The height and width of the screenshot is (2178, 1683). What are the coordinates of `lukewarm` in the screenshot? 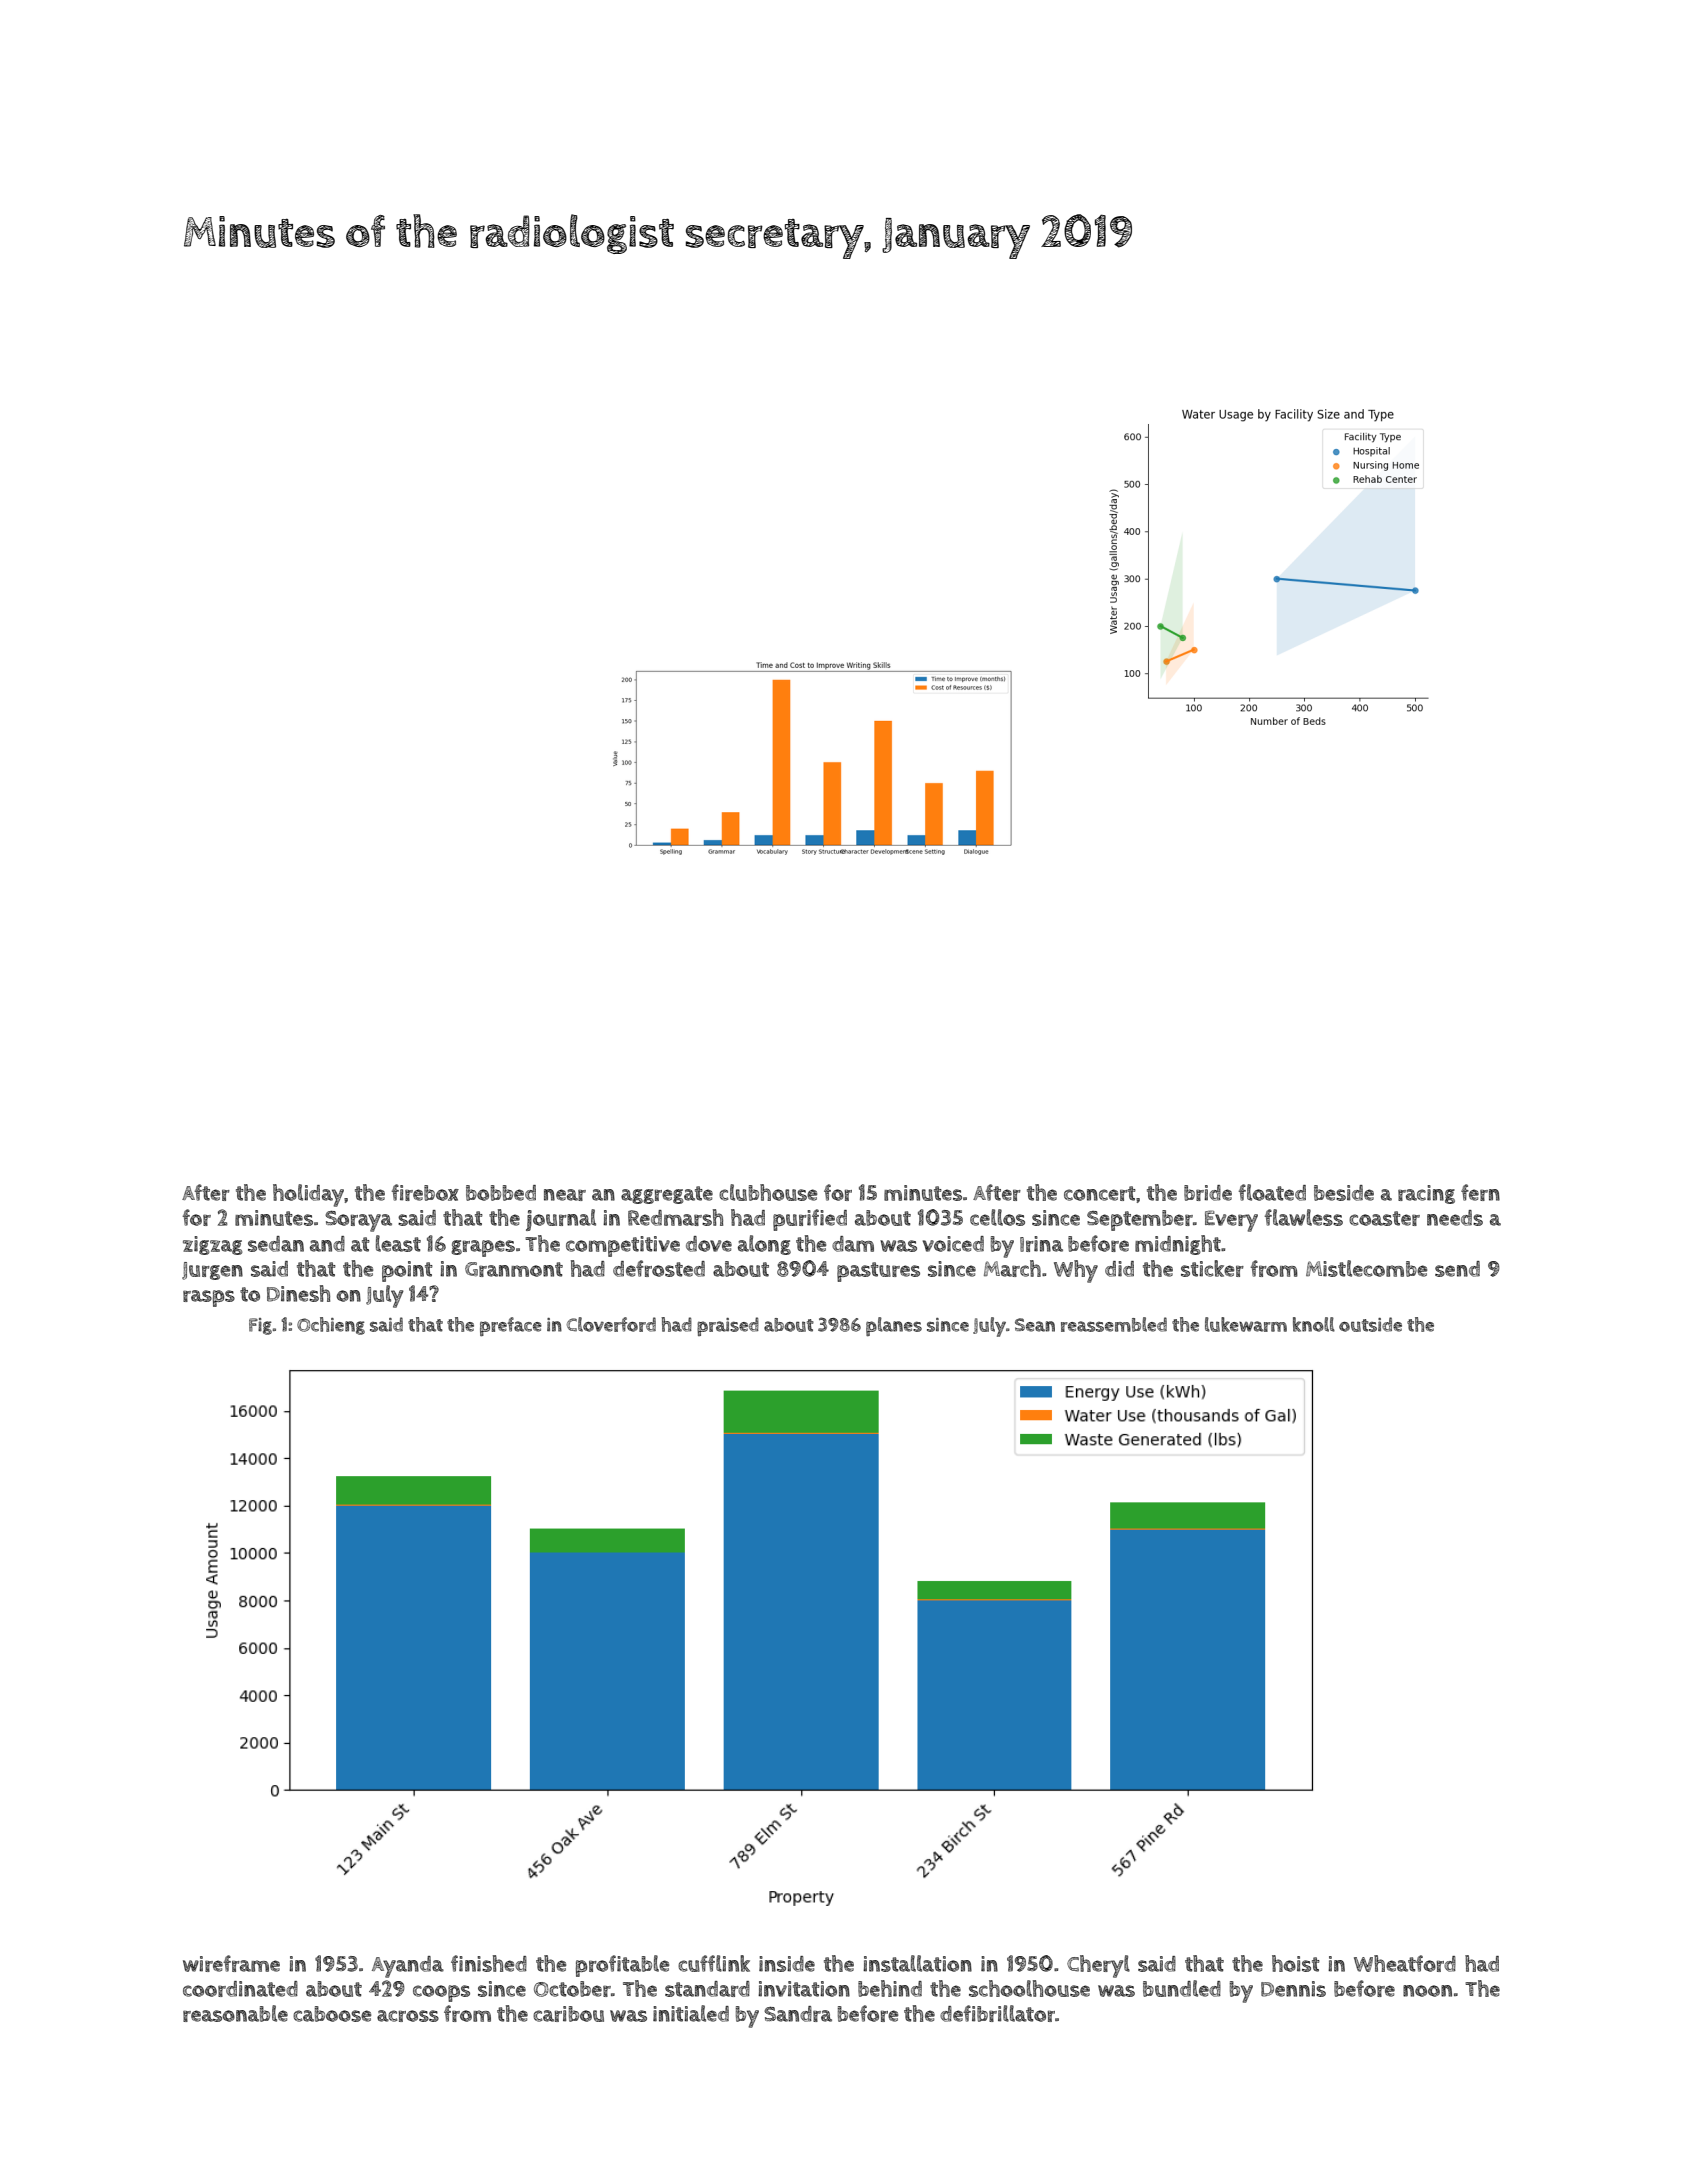 It's located at (1246, 1324).
